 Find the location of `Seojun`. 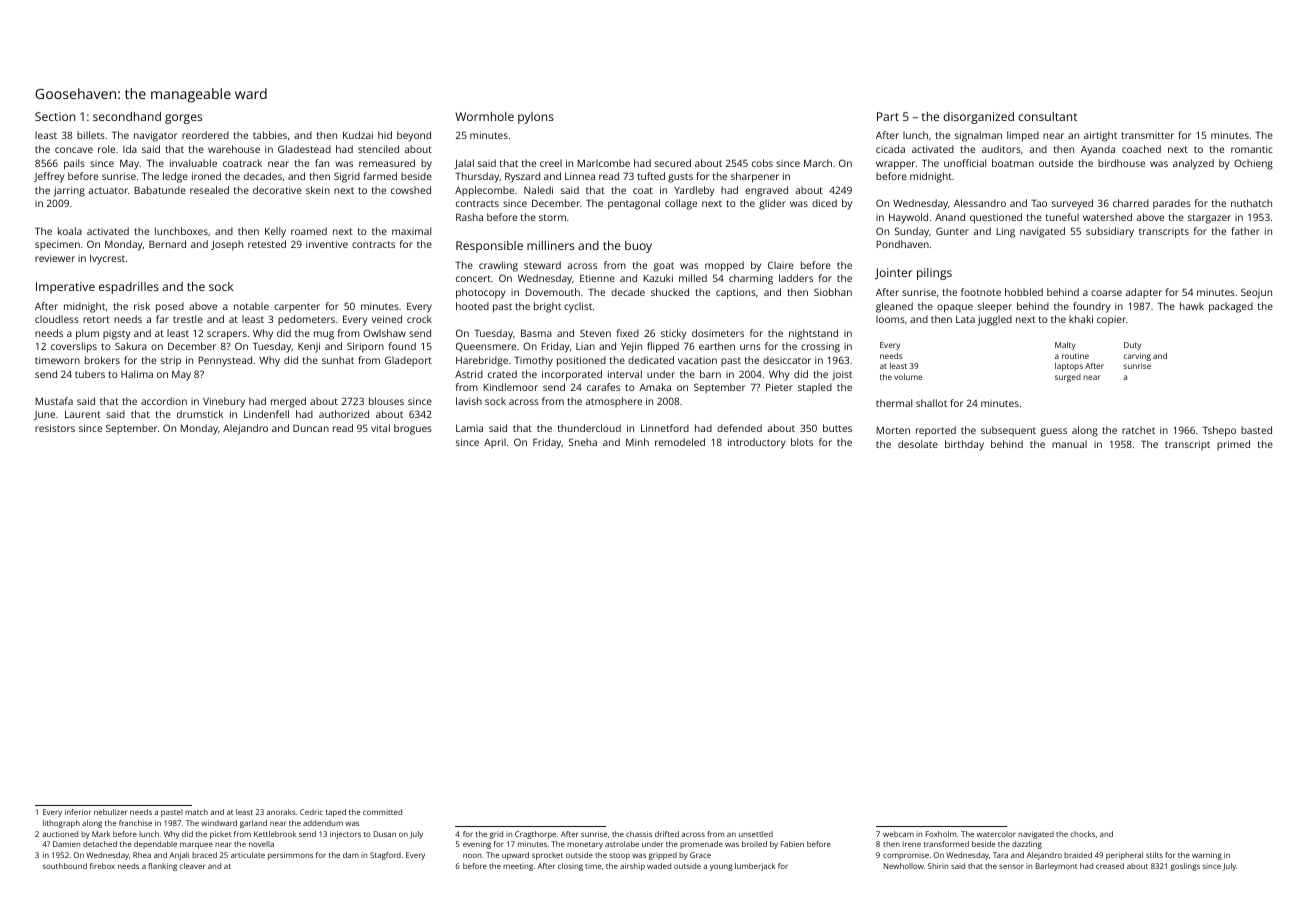

Seojun is located at coordinates (1256, 293).
